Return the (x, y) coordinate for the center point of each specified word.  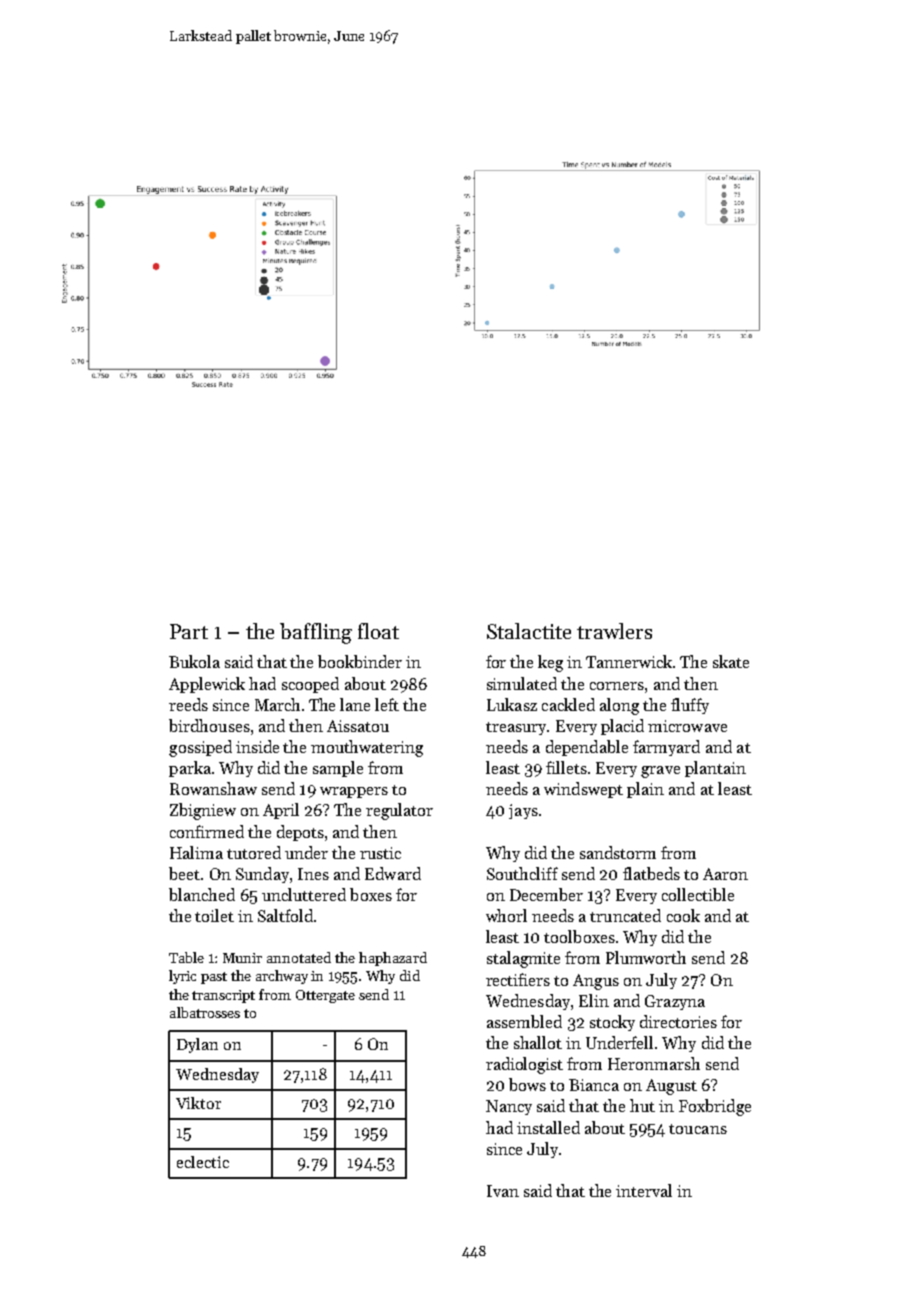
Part (189, 631)
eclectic (203, 1162)
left (387, 704)
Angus (596, 982)
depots (300, 833)
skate (731, 661)
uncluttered (304, 894)
